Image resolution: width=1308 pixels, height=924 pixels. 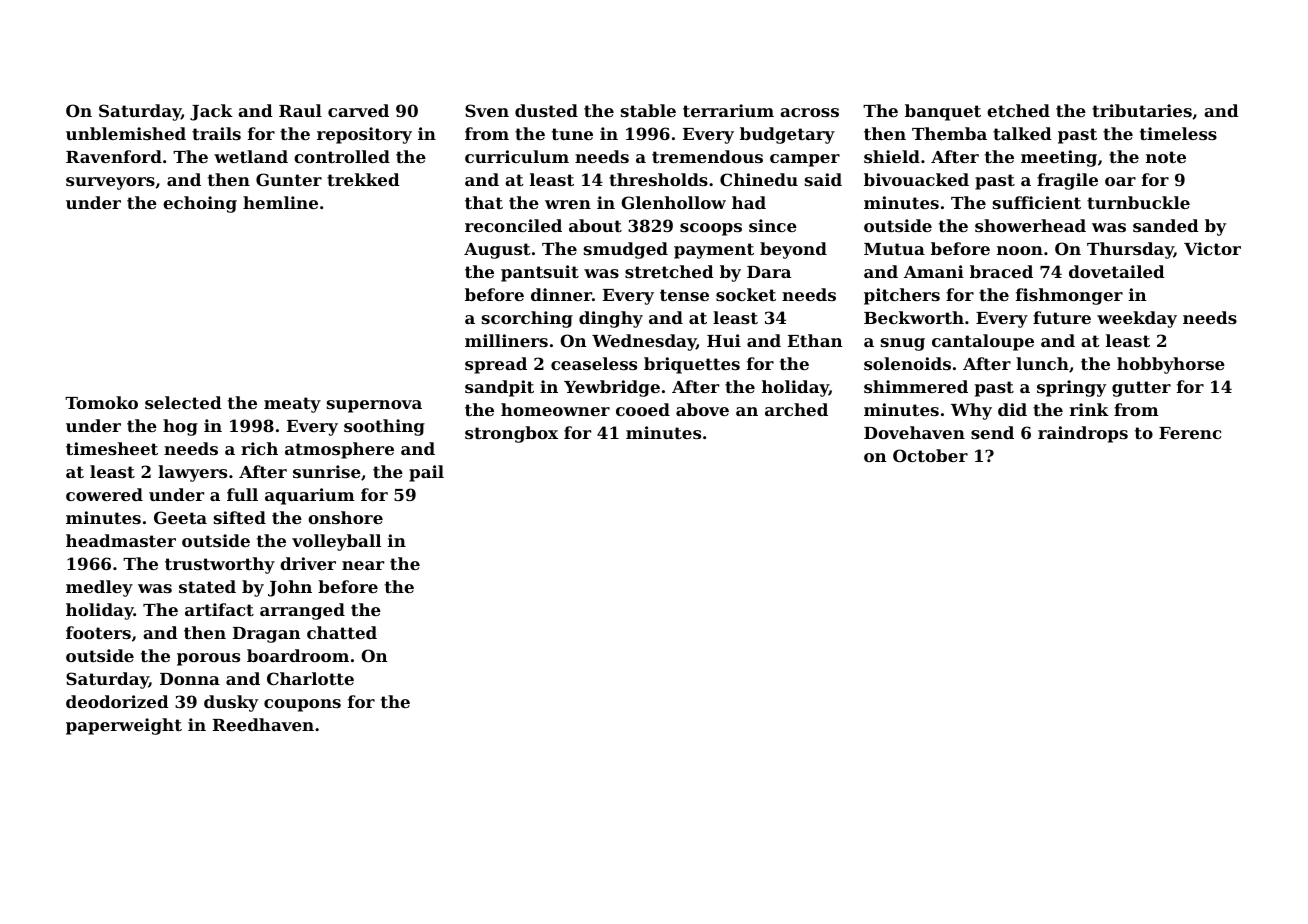 I want to click on banquet, so click(x=943, y=112).
